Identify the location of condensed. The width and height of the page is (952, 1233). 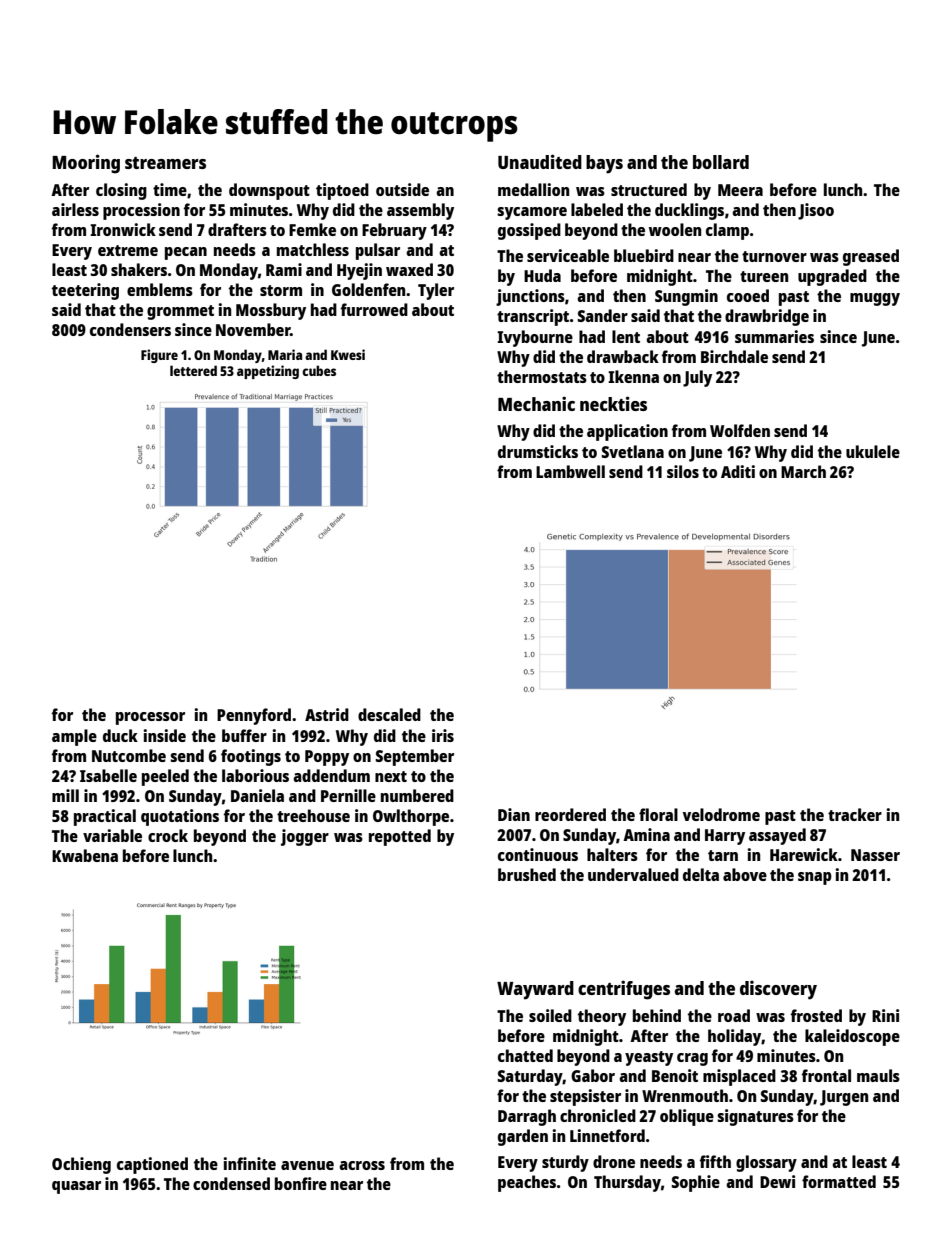
(231, 1183).
